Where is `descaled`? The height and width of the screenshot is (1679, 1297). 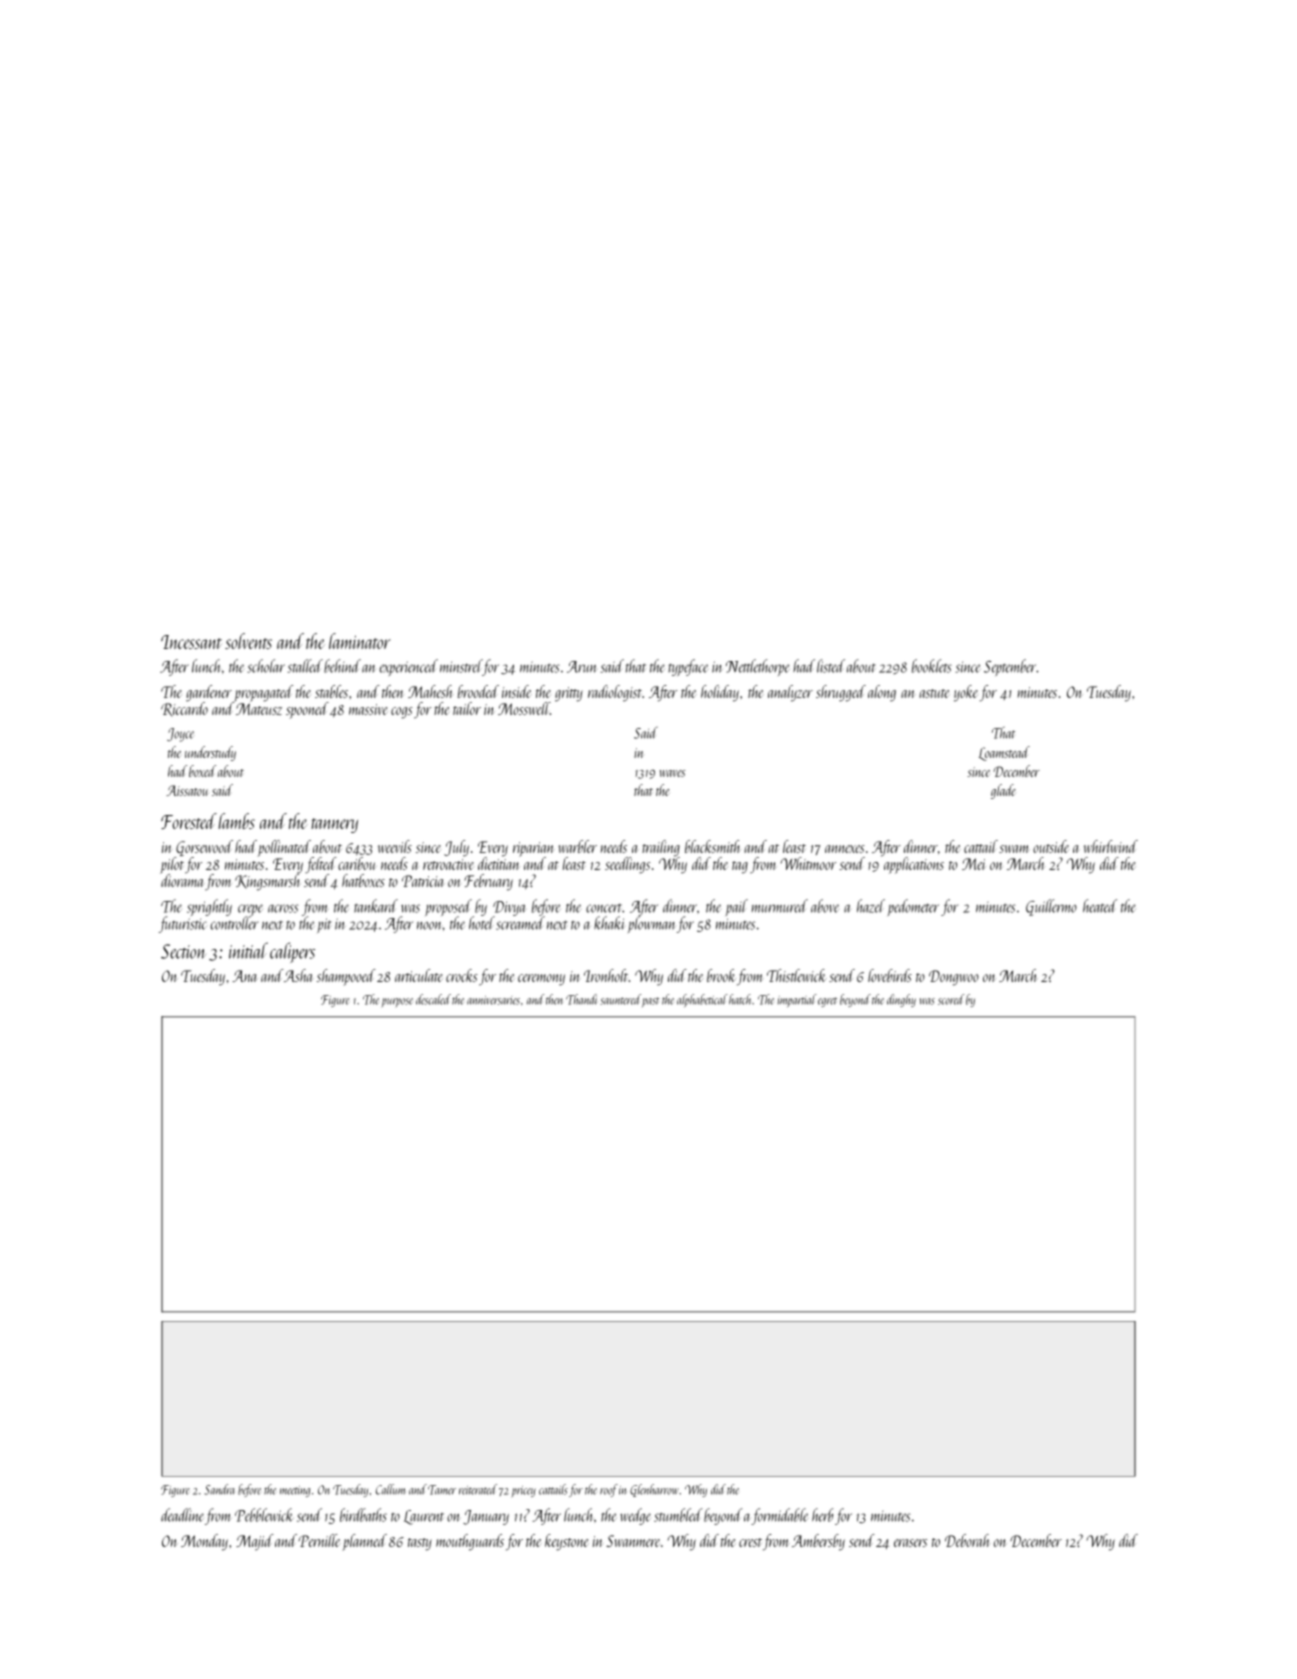
descaled is located at coordinates (433, 999).
